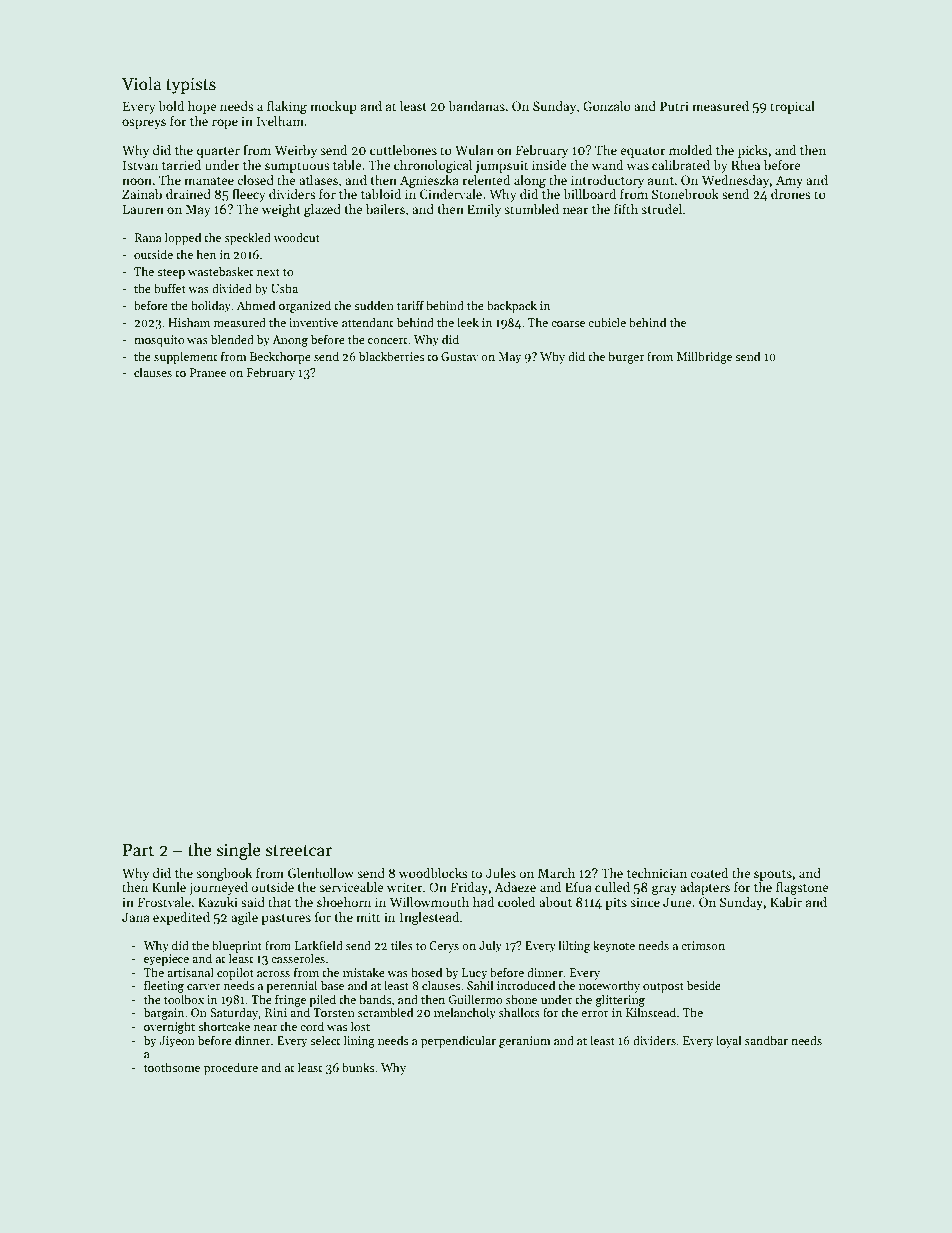 The image size is (952, 1233). Describe the element at coordinates (703, 945) in the screenshot. I see `crimson` at that location.
